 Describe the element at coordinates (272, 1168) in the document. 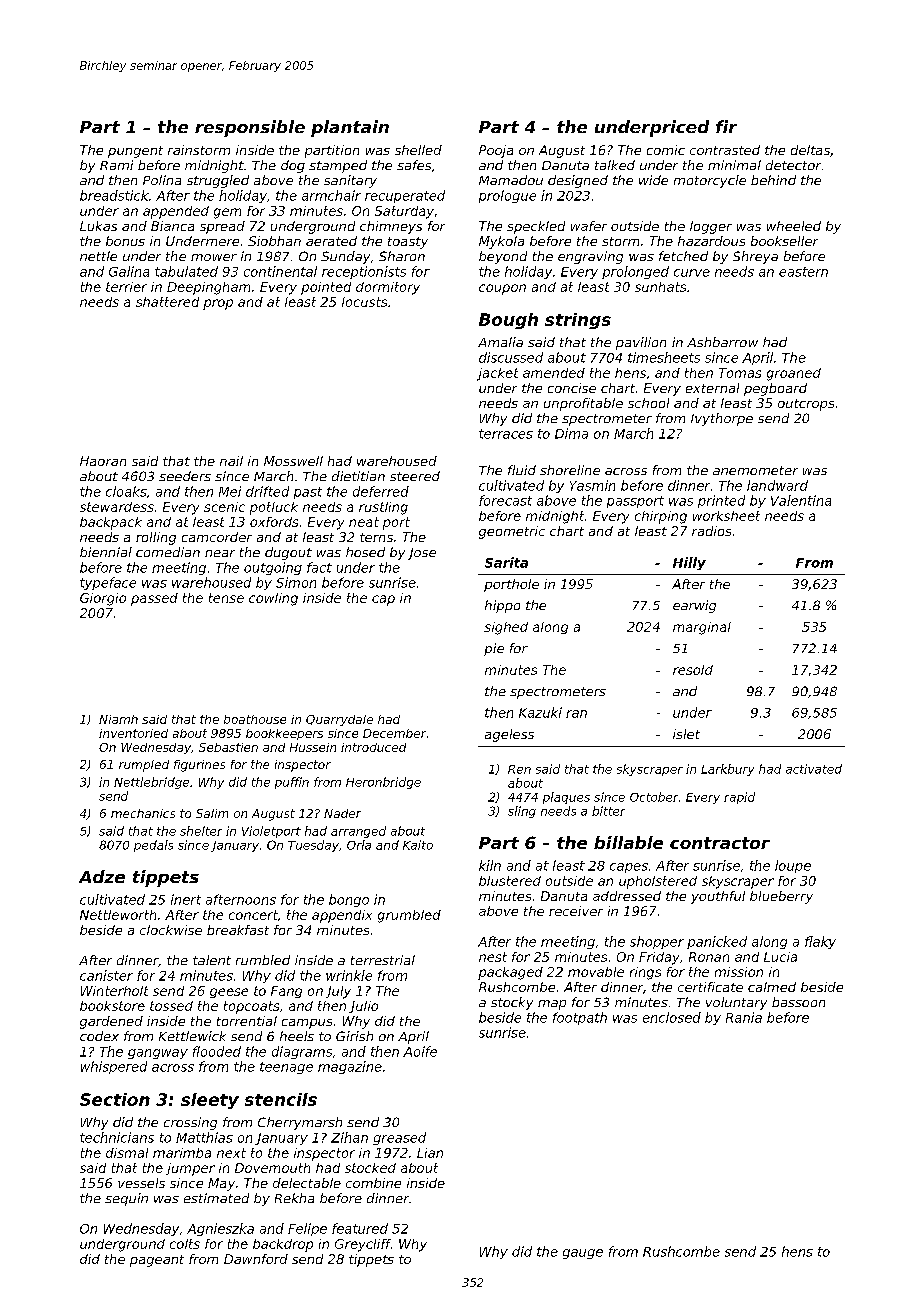

I see `Dovemouth` at that location.
